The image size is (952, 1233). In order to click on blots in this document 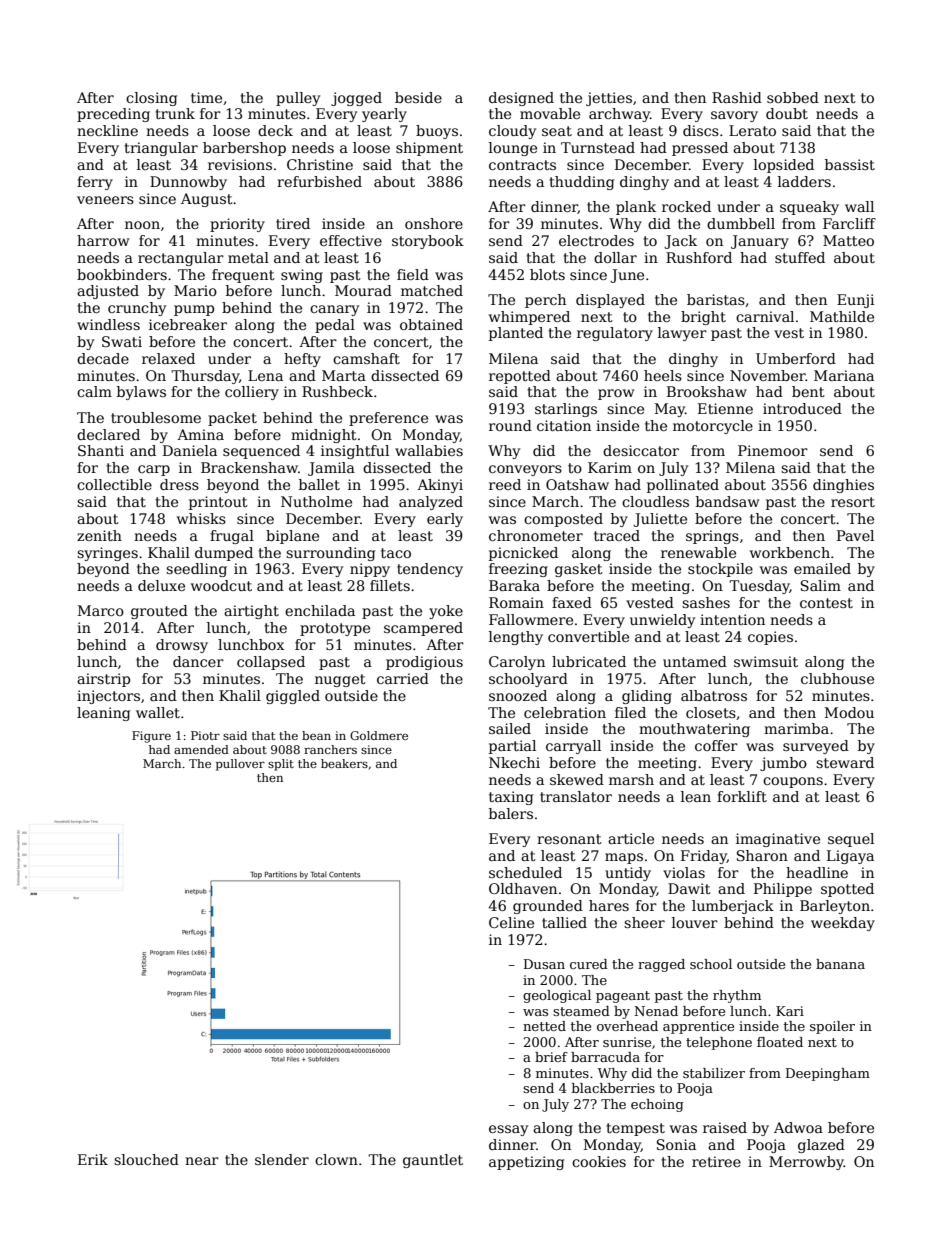, I will do `click(547, 274)`.
